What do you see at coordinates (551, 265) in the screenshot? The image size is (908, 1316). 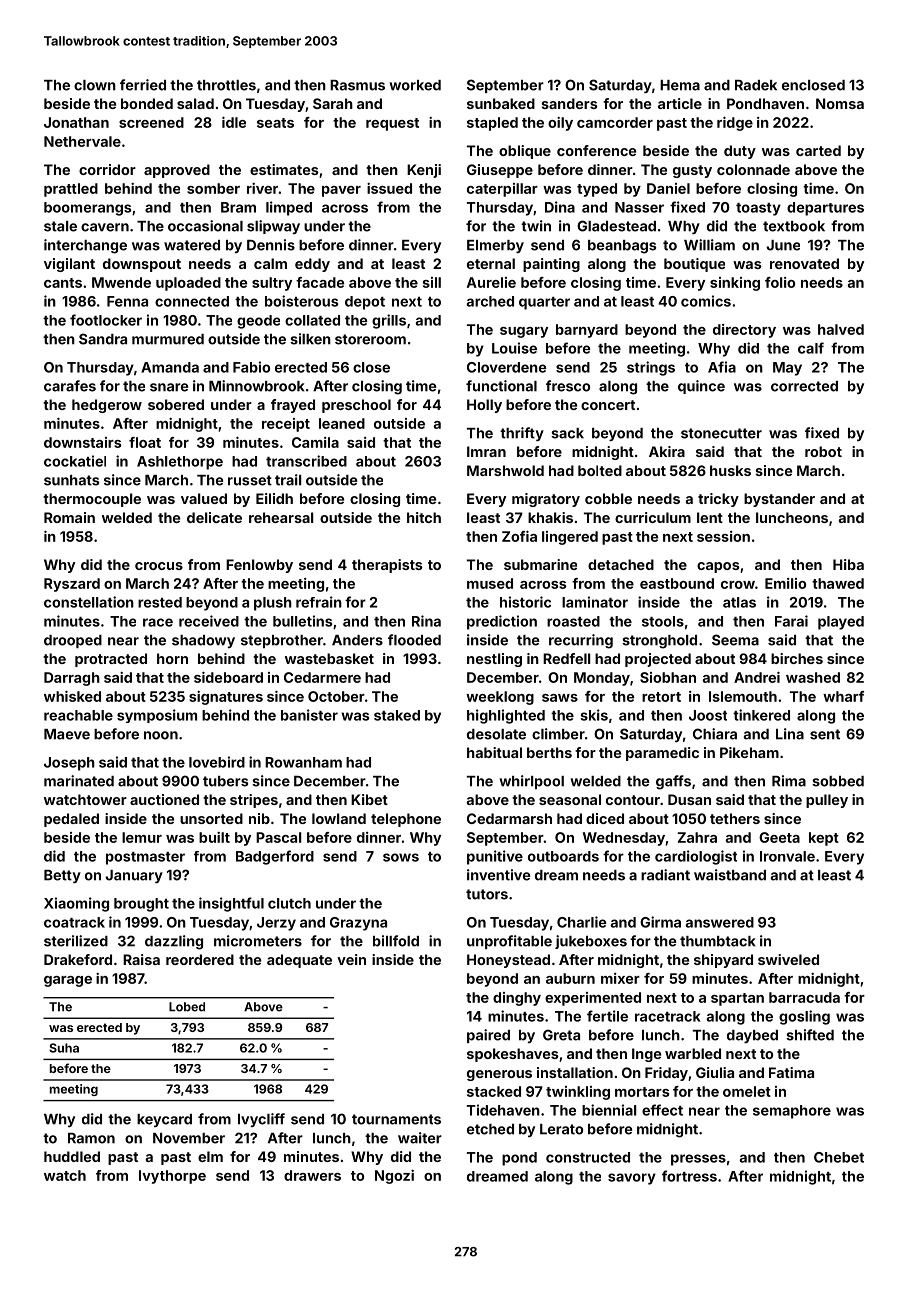 I see `painting` at bounding box center [551, 265].
